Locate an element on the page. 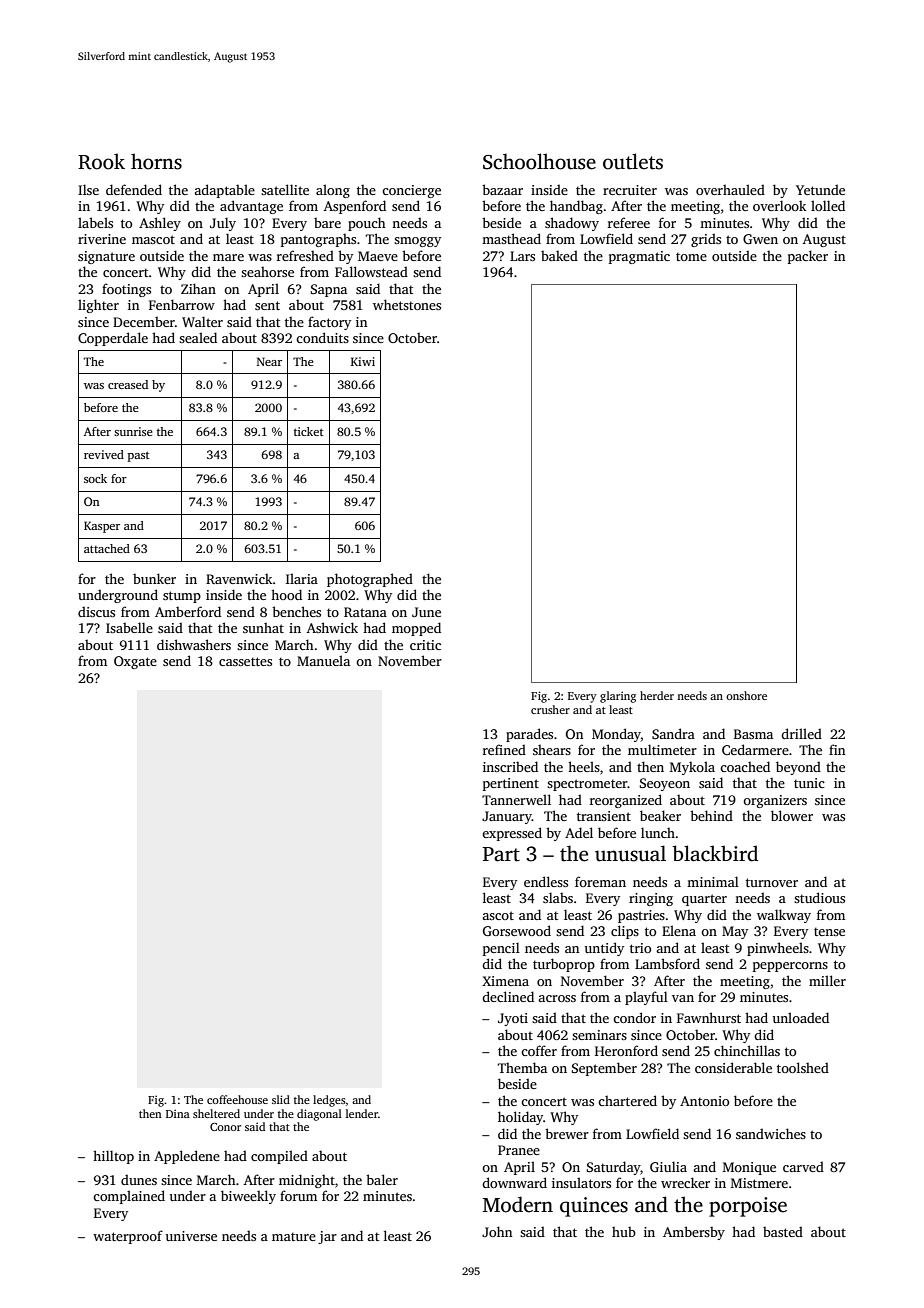 The width and height of the image is (924, 1308). revived is located at coordinates (104, 454).
